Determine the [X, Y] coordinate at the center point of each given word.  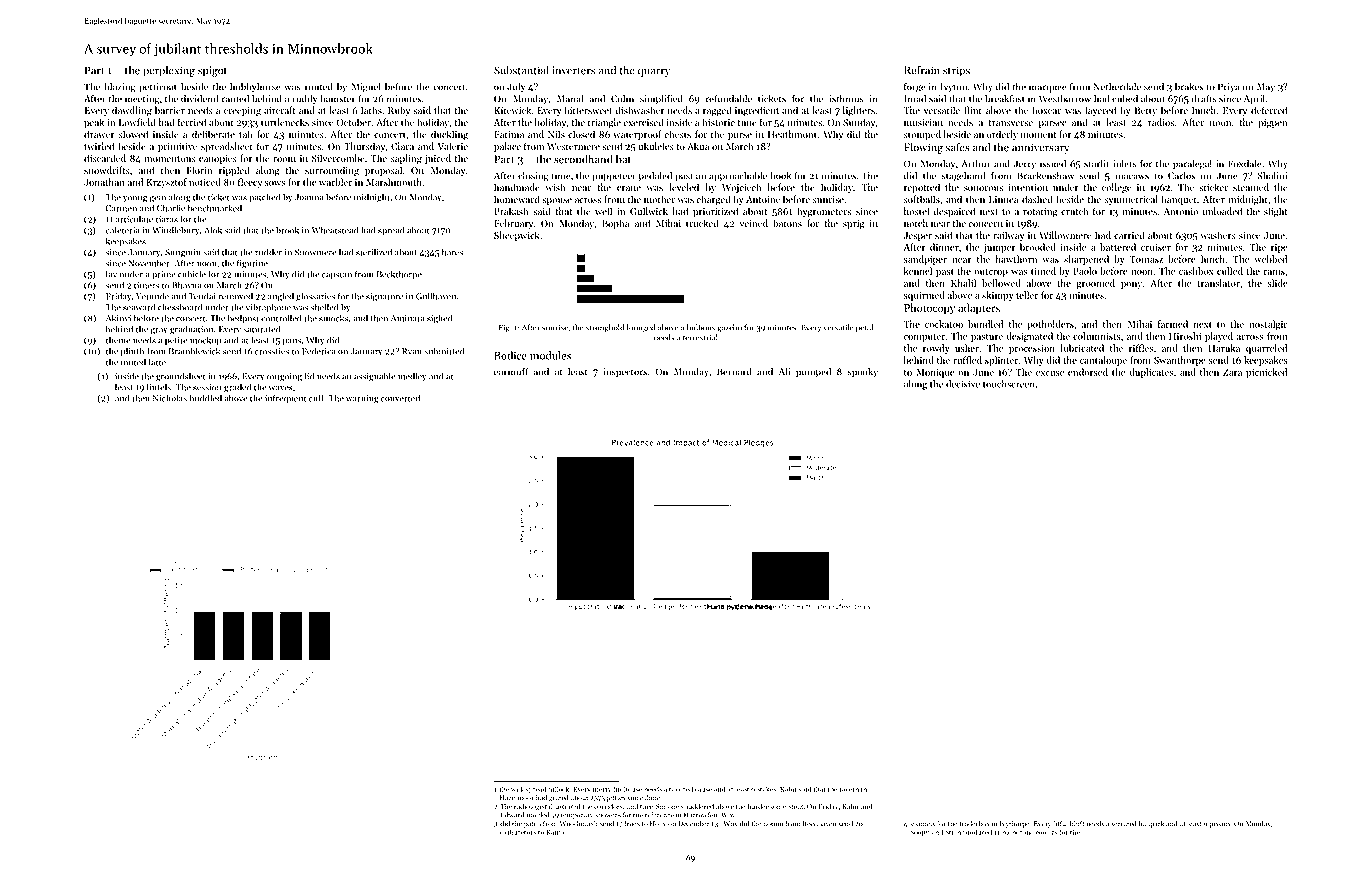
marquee [1048, 89]
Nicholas [170, 398]
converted [400, 398]
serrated [1124, 824]
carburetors [518, 832]
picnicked [1266, 373]
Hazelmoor [517, 798]
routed [319, 86]
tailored [681, 789]
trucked [702, 223]
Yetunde [152, 296]
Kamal [556, 832]
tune [747, 123]
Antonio [1181, 211]
